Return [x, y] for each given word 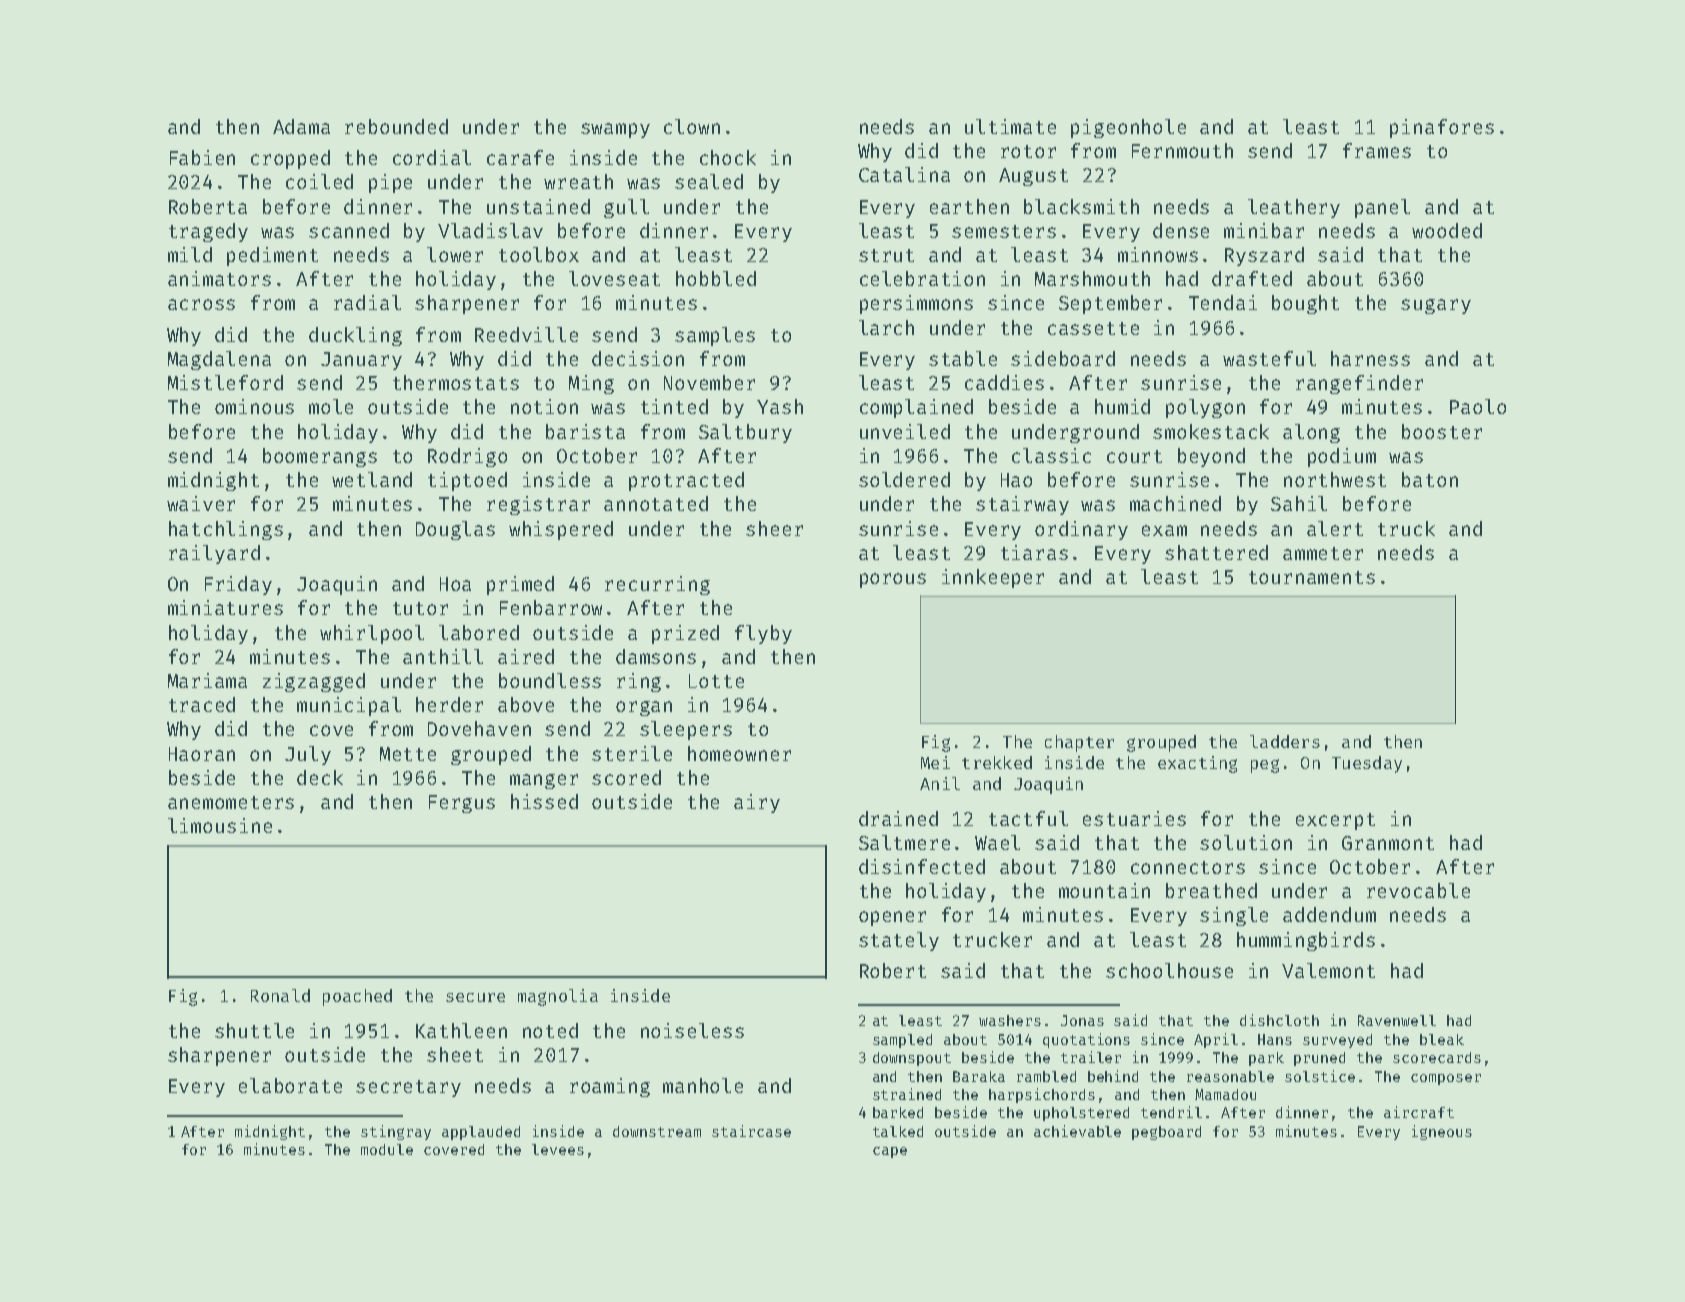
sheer [774, 528]
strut [886, 255]
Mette [408, 754]
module [387, 1149]
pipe [390, 183]
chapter [1079, 743]
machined [1175, 503]
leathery [1294, 208]
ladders [1285, 741]
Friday [238, 585]
